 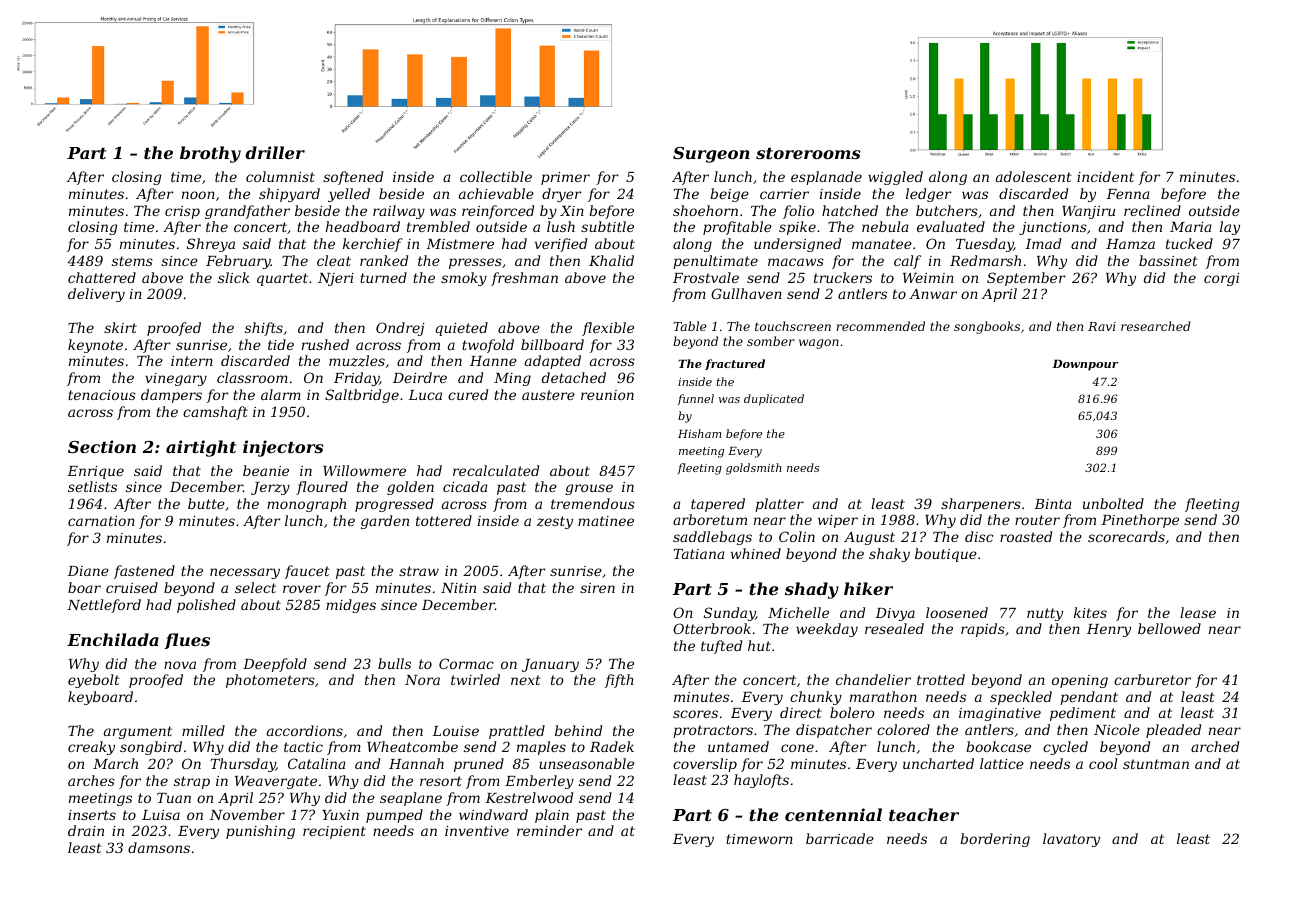 What do you see at coordinates (275, 152) in the screenshot?
I see `driller` at bounding box center [275, 152].
